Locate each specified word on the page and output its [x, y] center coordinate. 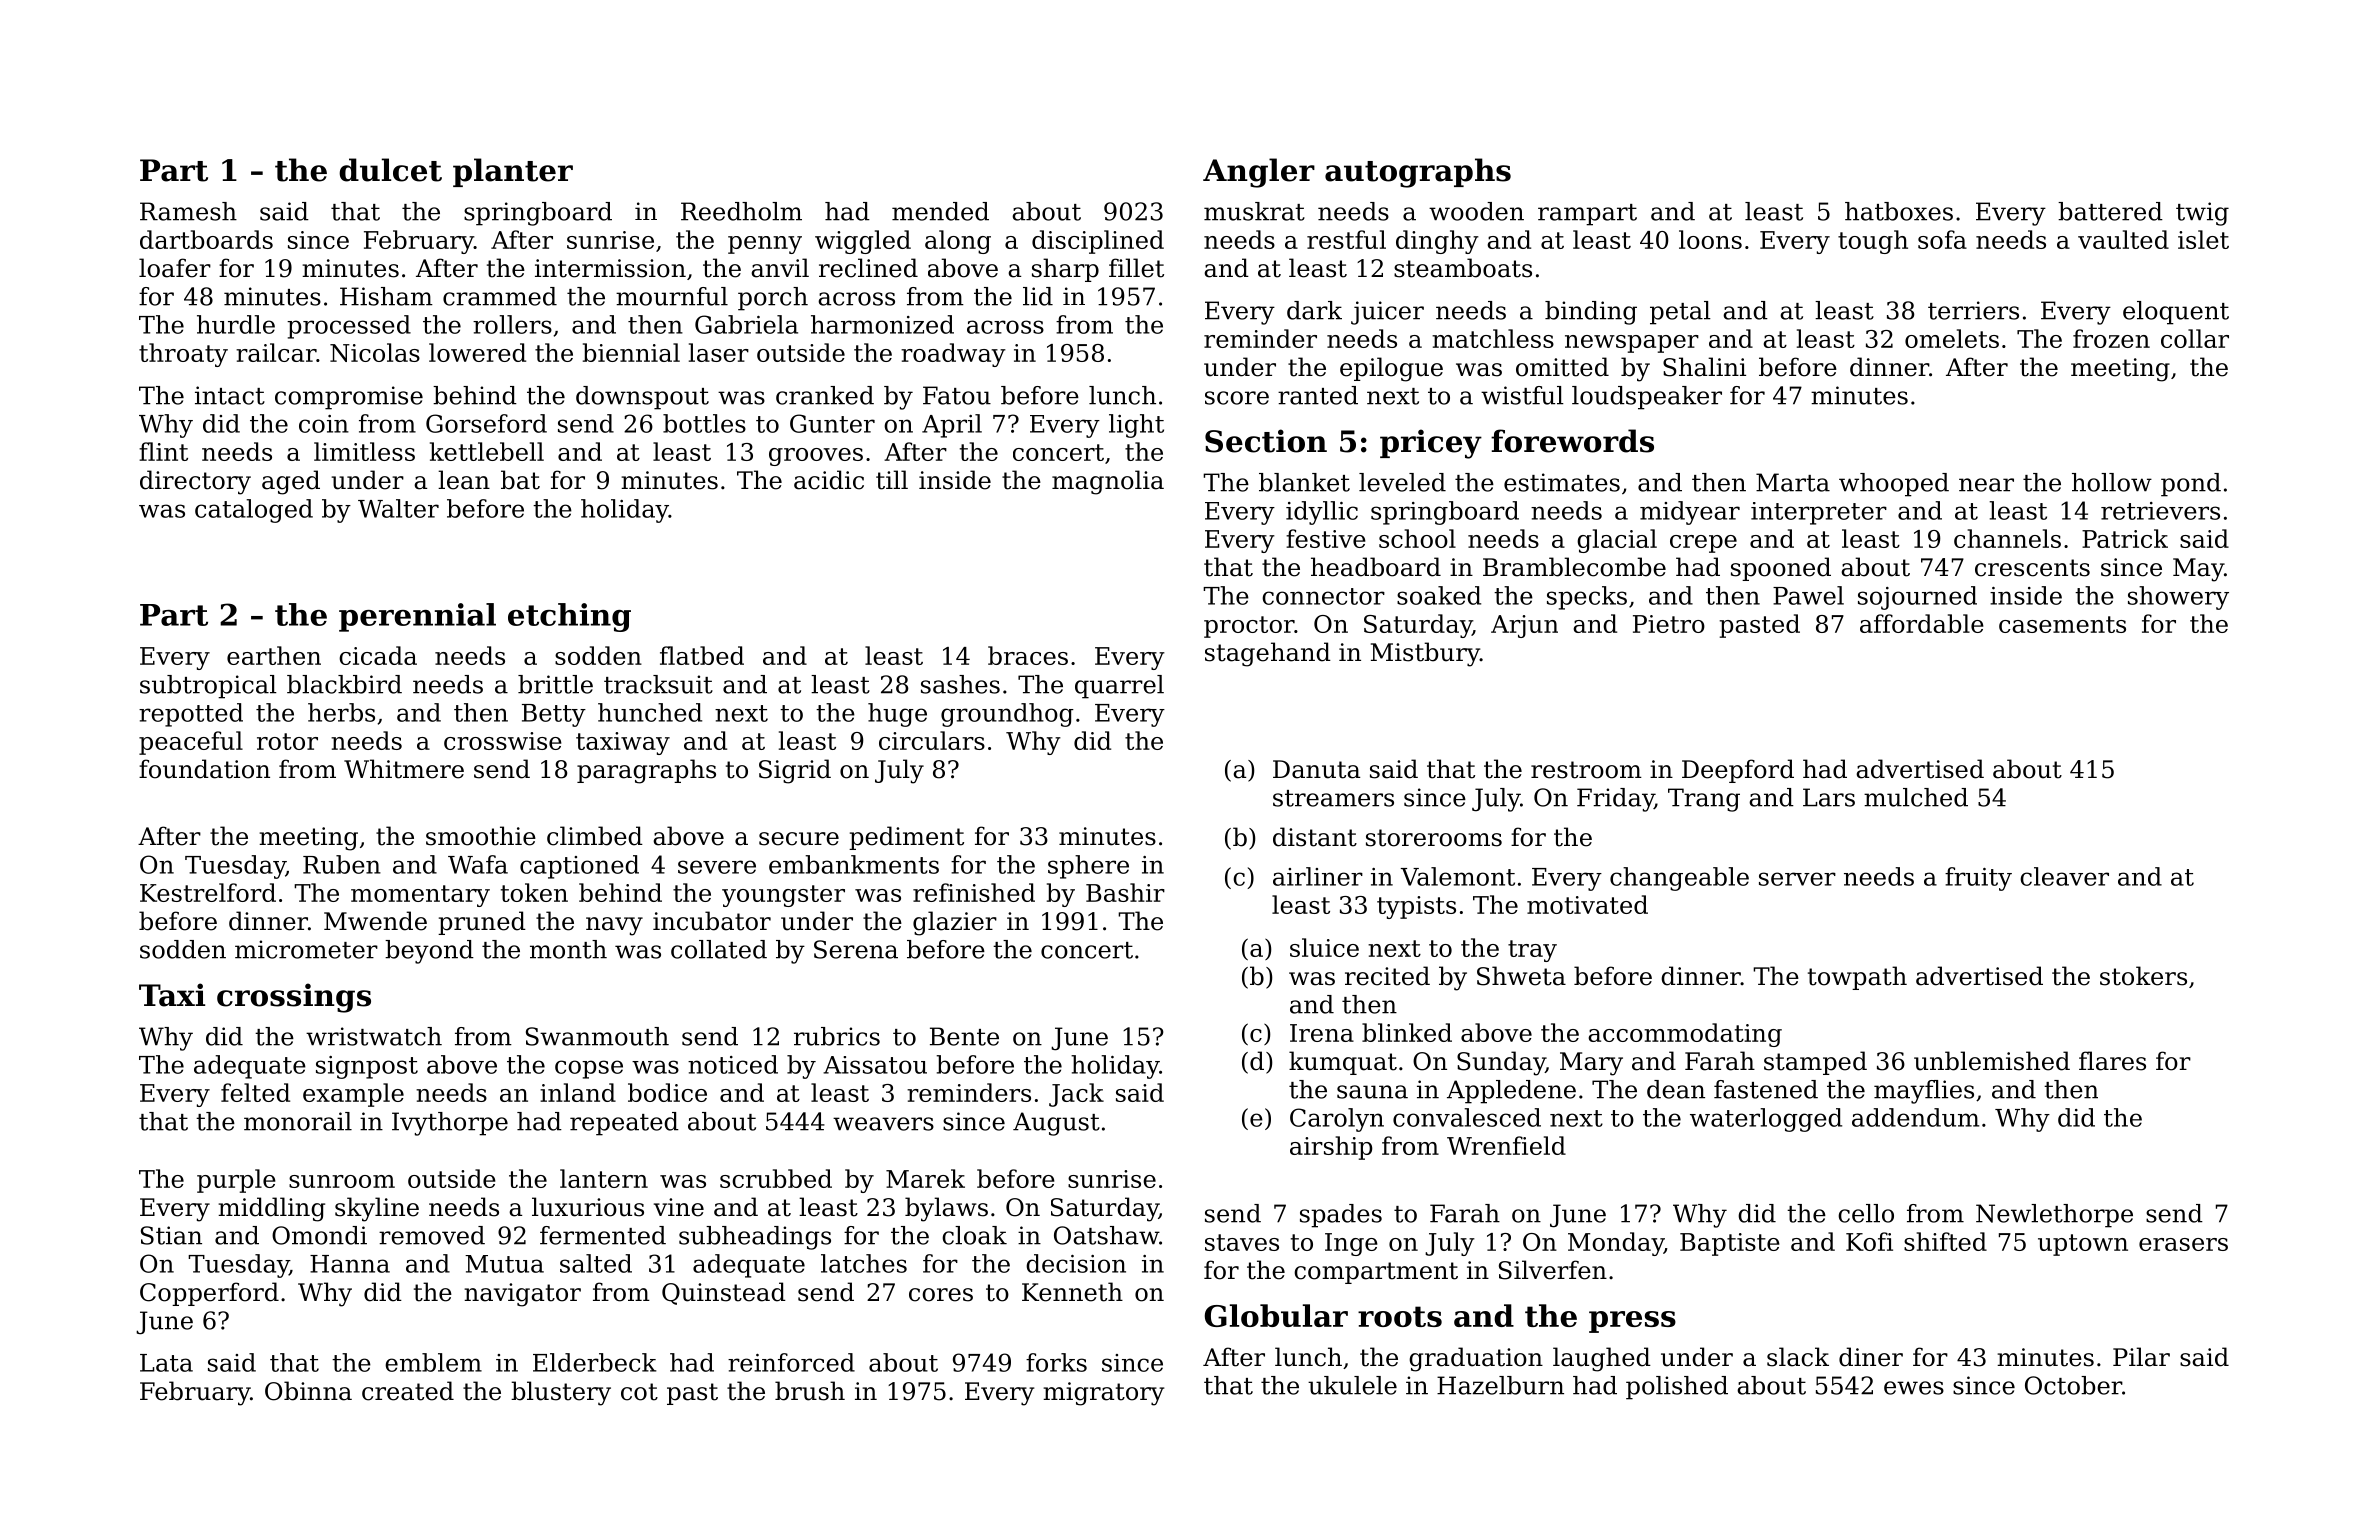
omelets [1952, 338]
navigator [522, 1295]
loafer [175, 268]
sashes [960, 684]
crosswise [503, 741]
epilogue [1391, 369]
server [1797, 879]
